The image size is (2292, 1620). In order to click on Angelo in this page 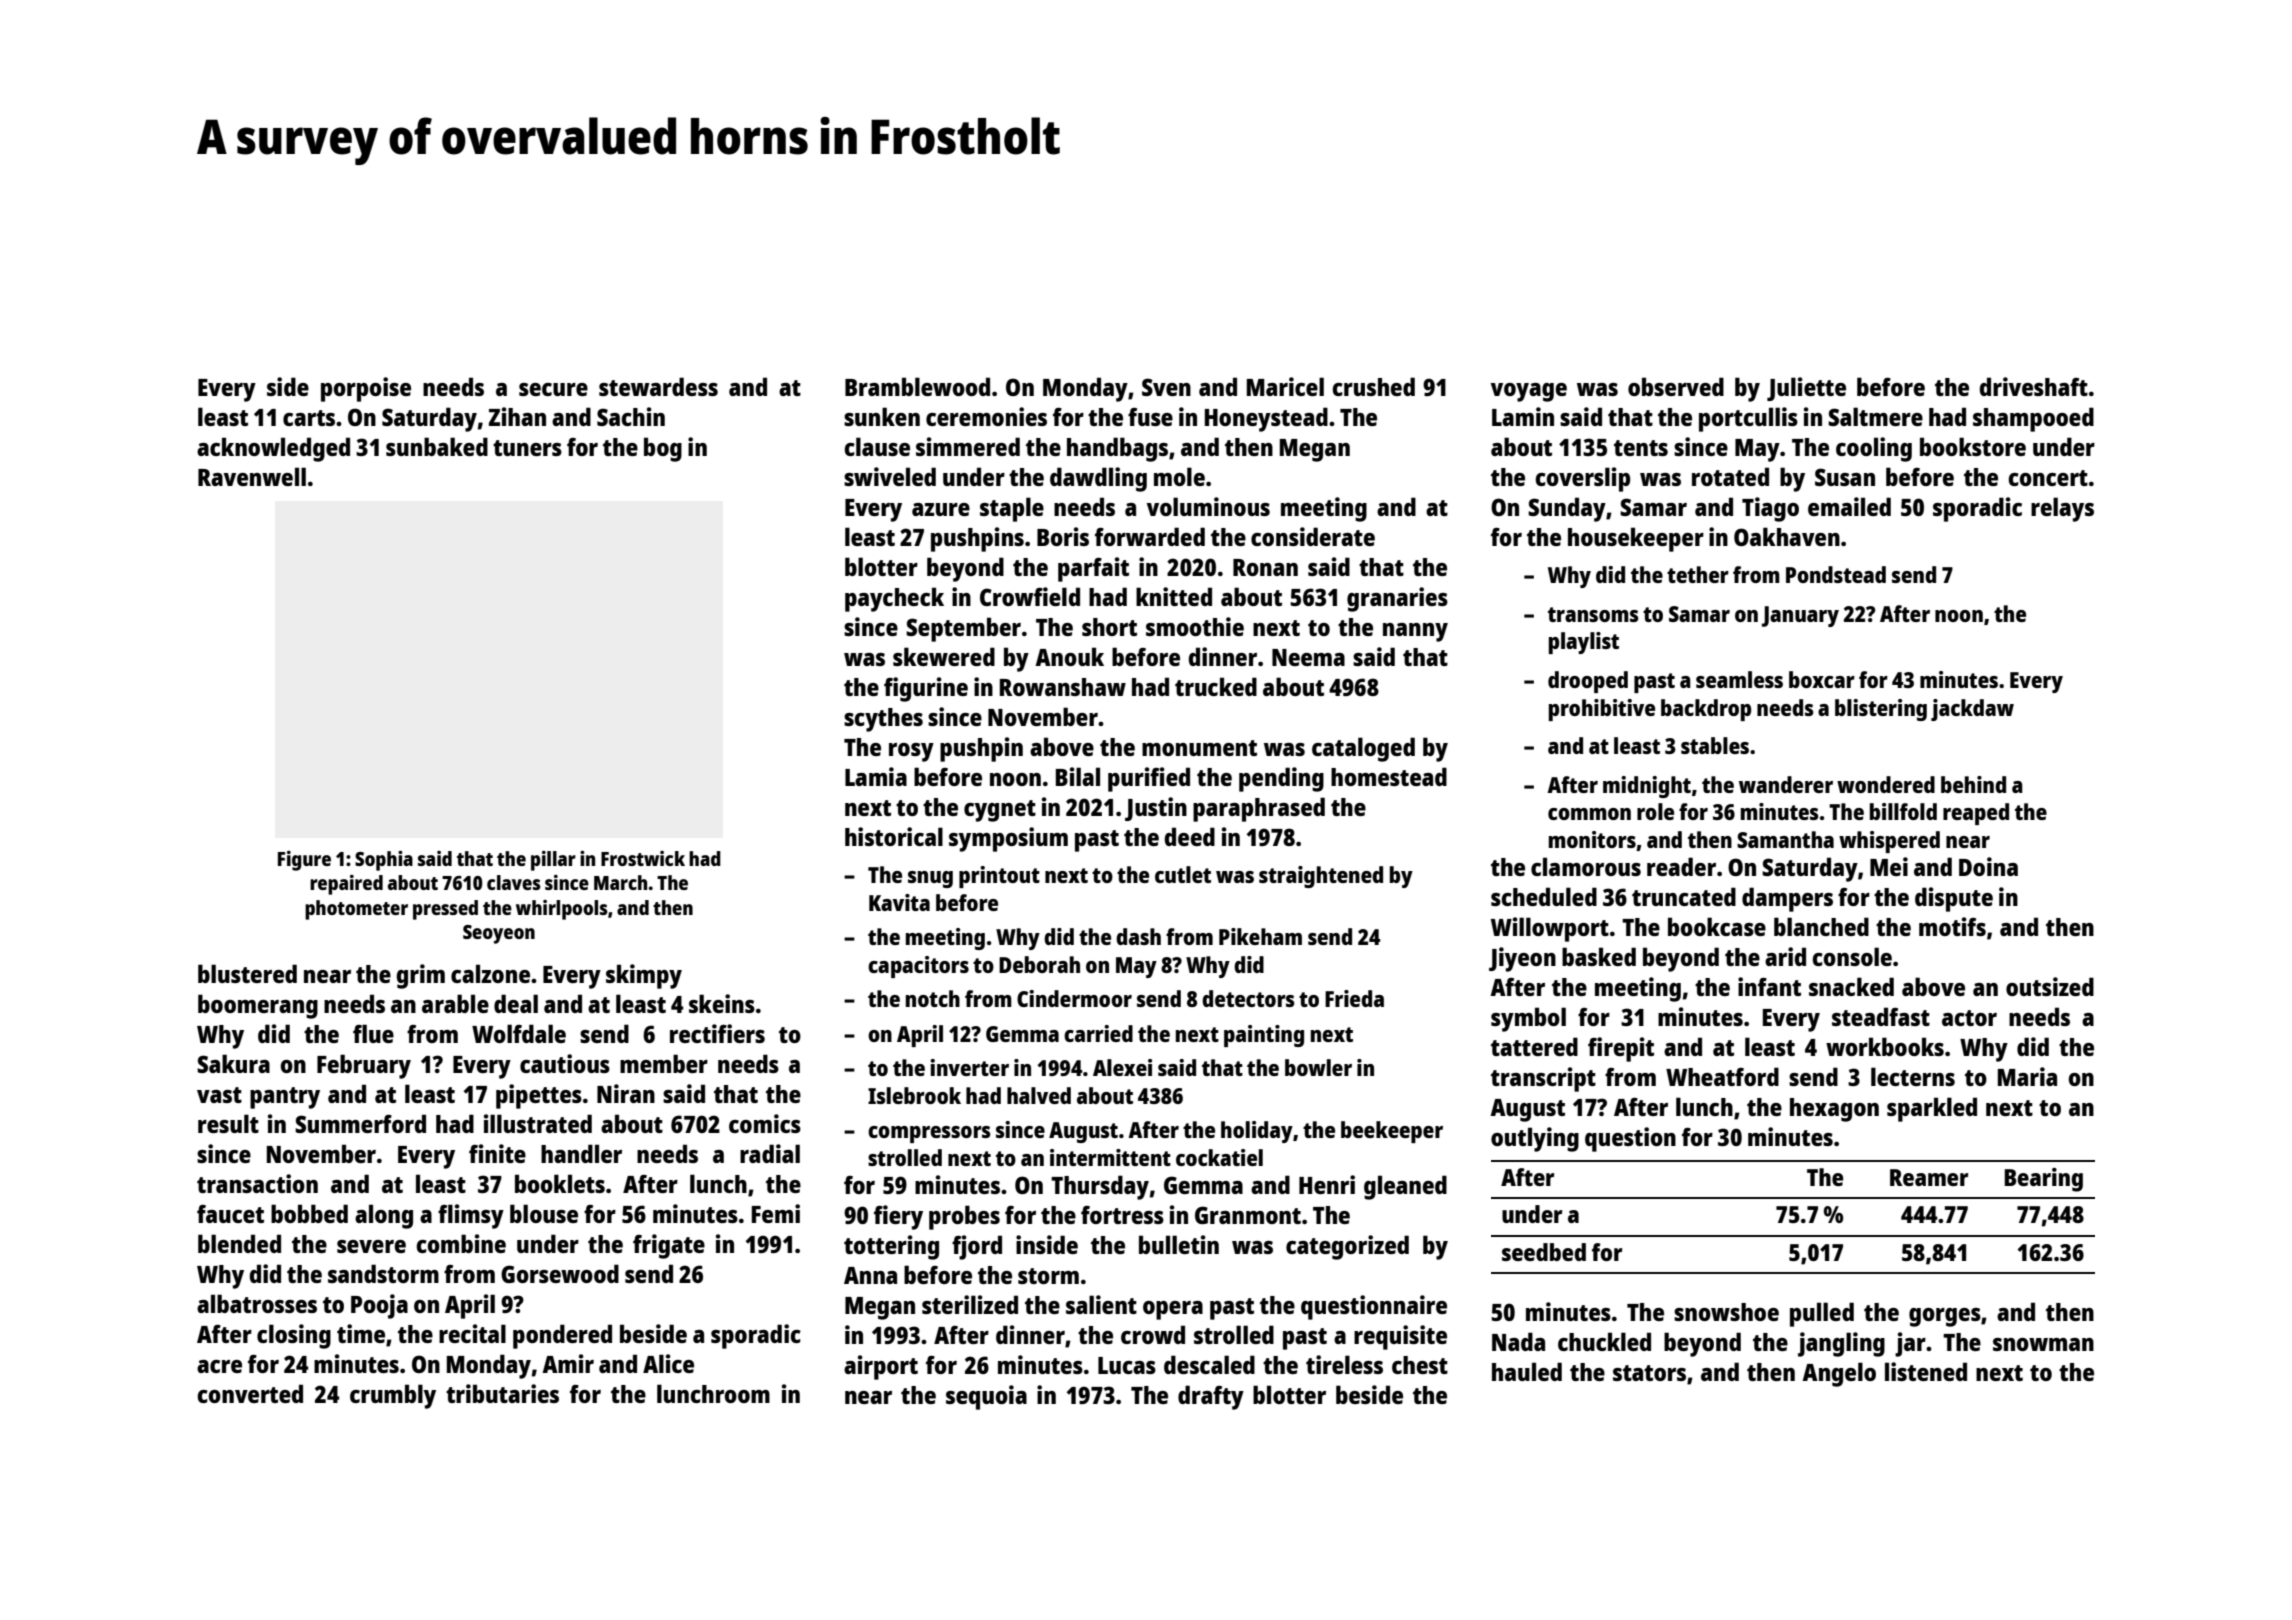, I will do `click(1839, 1374)`.
